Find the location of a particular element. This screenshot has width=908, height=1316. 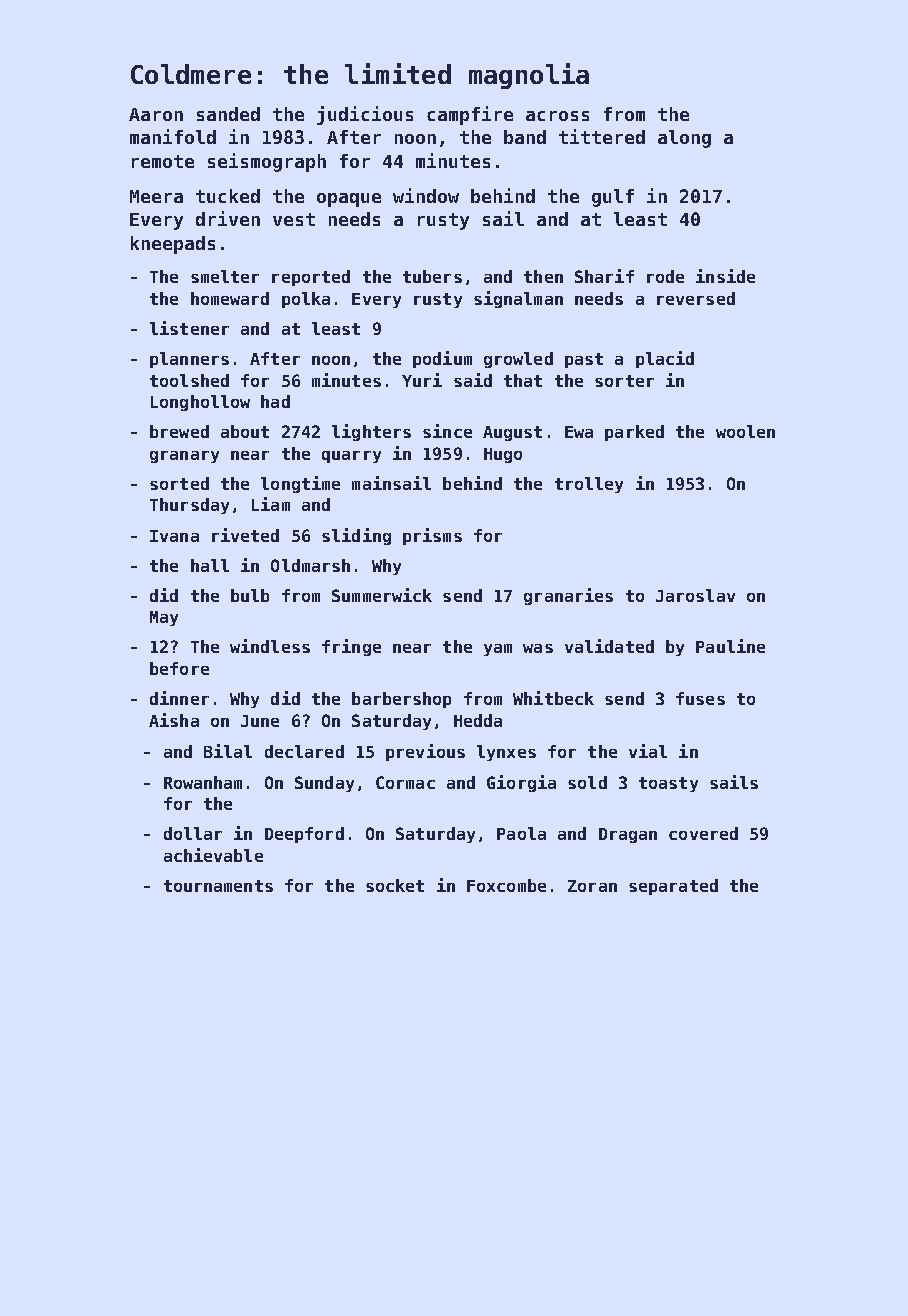

fringe is located at coordinates (351, 647).
